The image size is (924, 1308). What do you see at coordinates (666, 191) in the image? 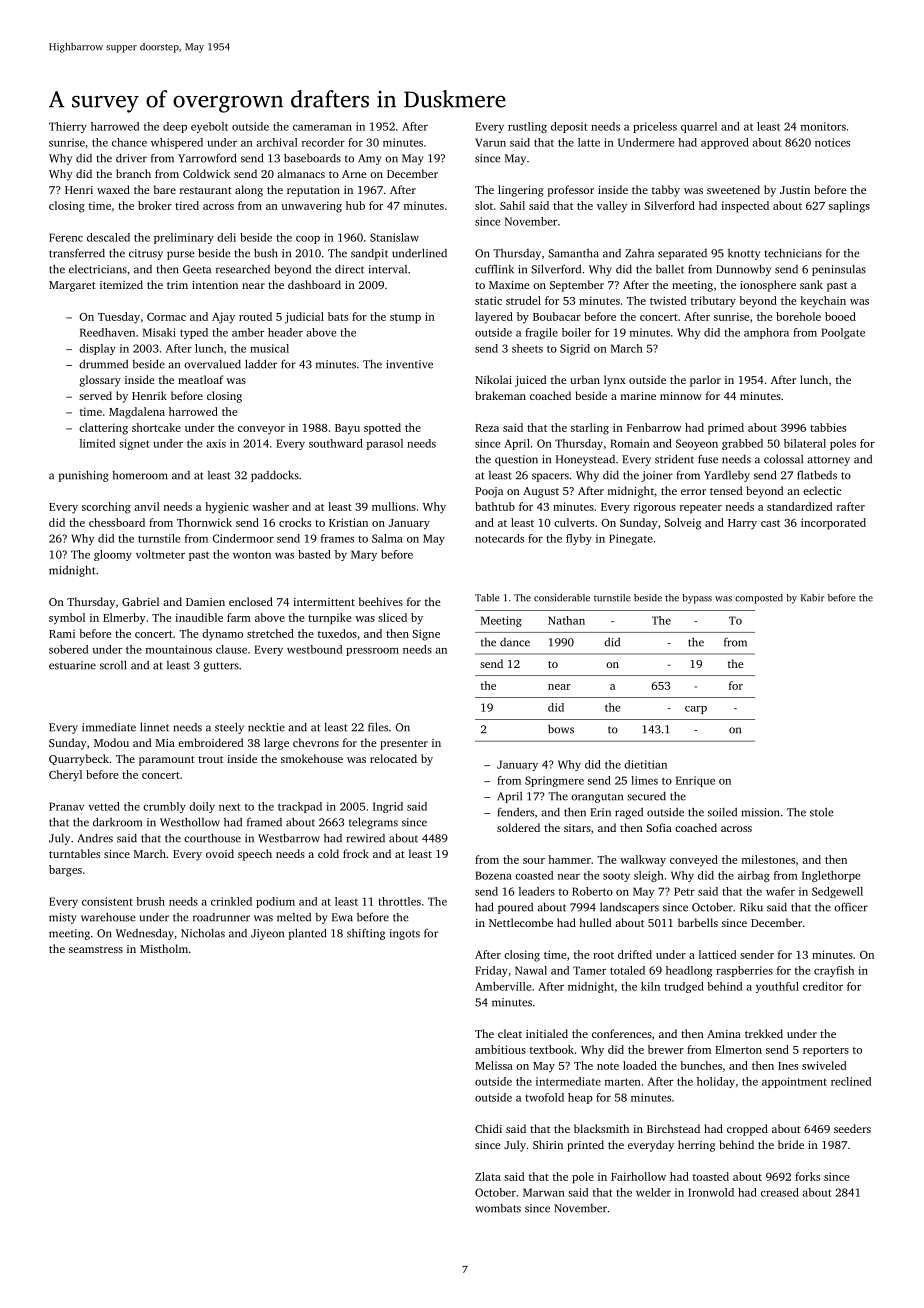
I see `tabby` at bounding box center [666, 191].
